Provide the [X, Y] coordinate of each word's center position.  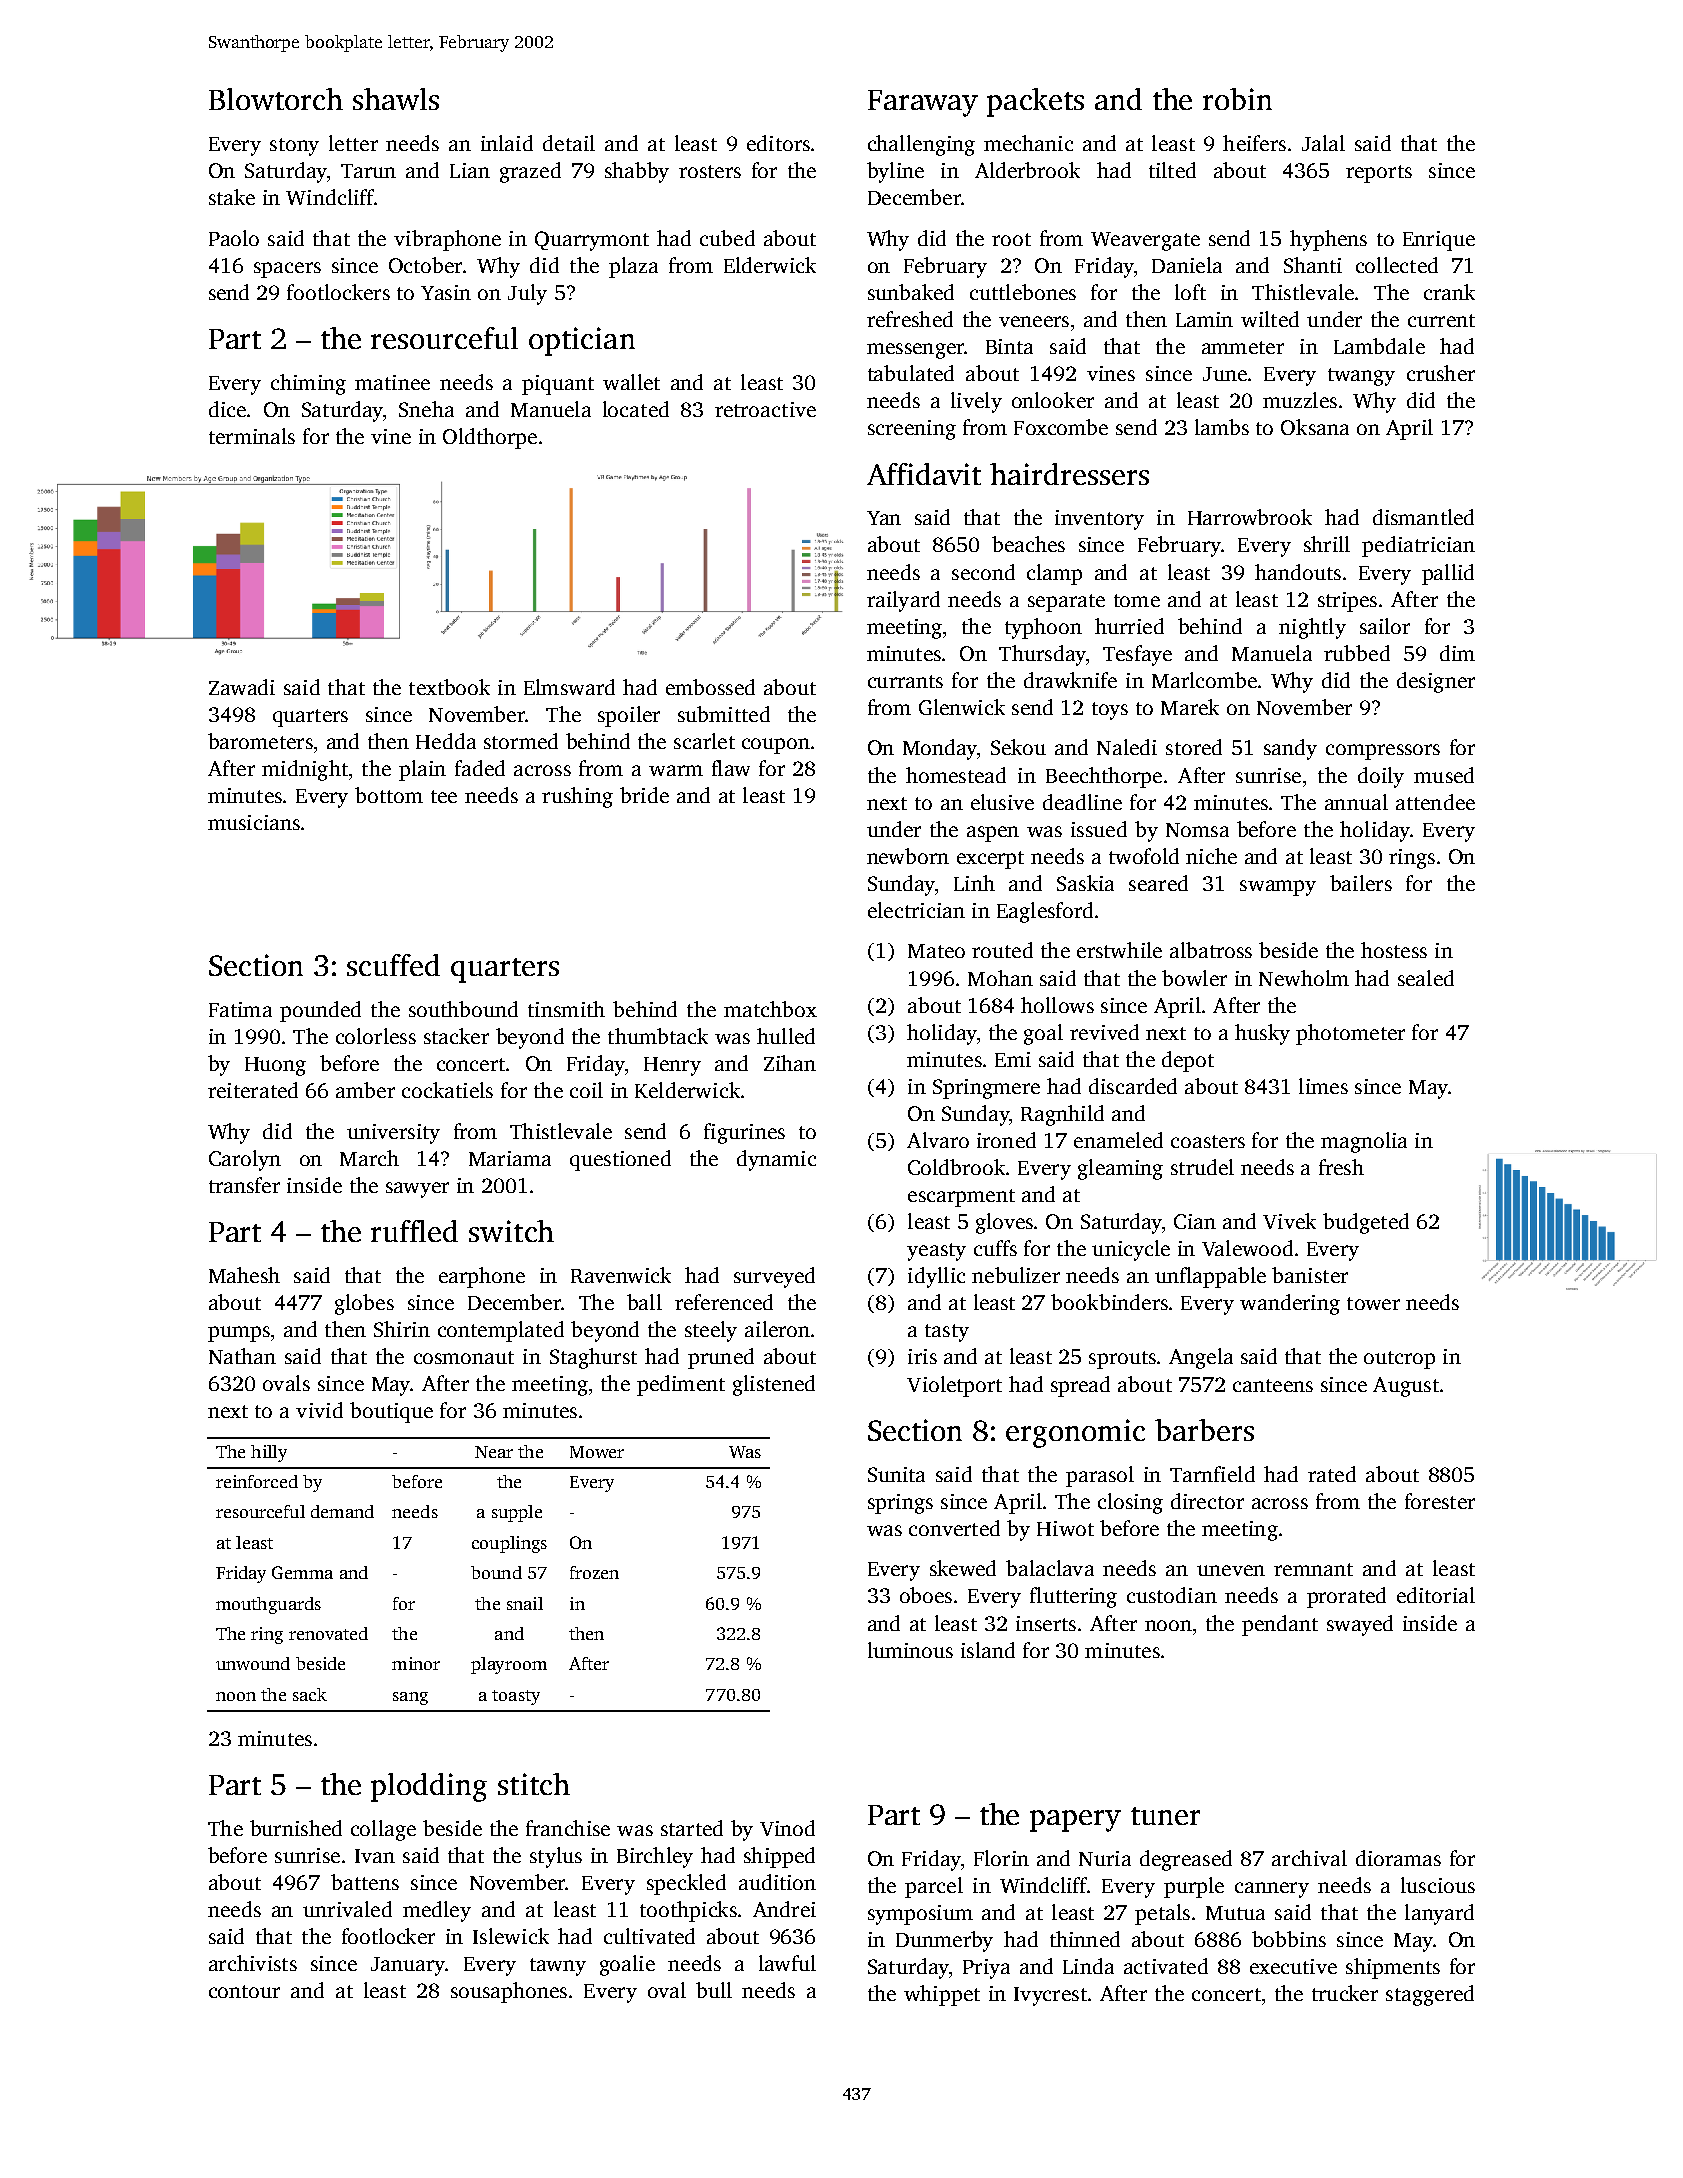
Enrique [1439, 241]
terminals [252, 436]
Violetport [954, 1386]
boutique [391, 1412]
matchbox [770, 1009]
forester [1440, 1501]
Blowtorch [276, 99]
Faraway [923, 103]
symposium [920, 1915]
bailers [1361, 883]
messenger [915, 351]
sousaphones [509, 1992]
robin [1237, 99]
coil [586, 1090]
